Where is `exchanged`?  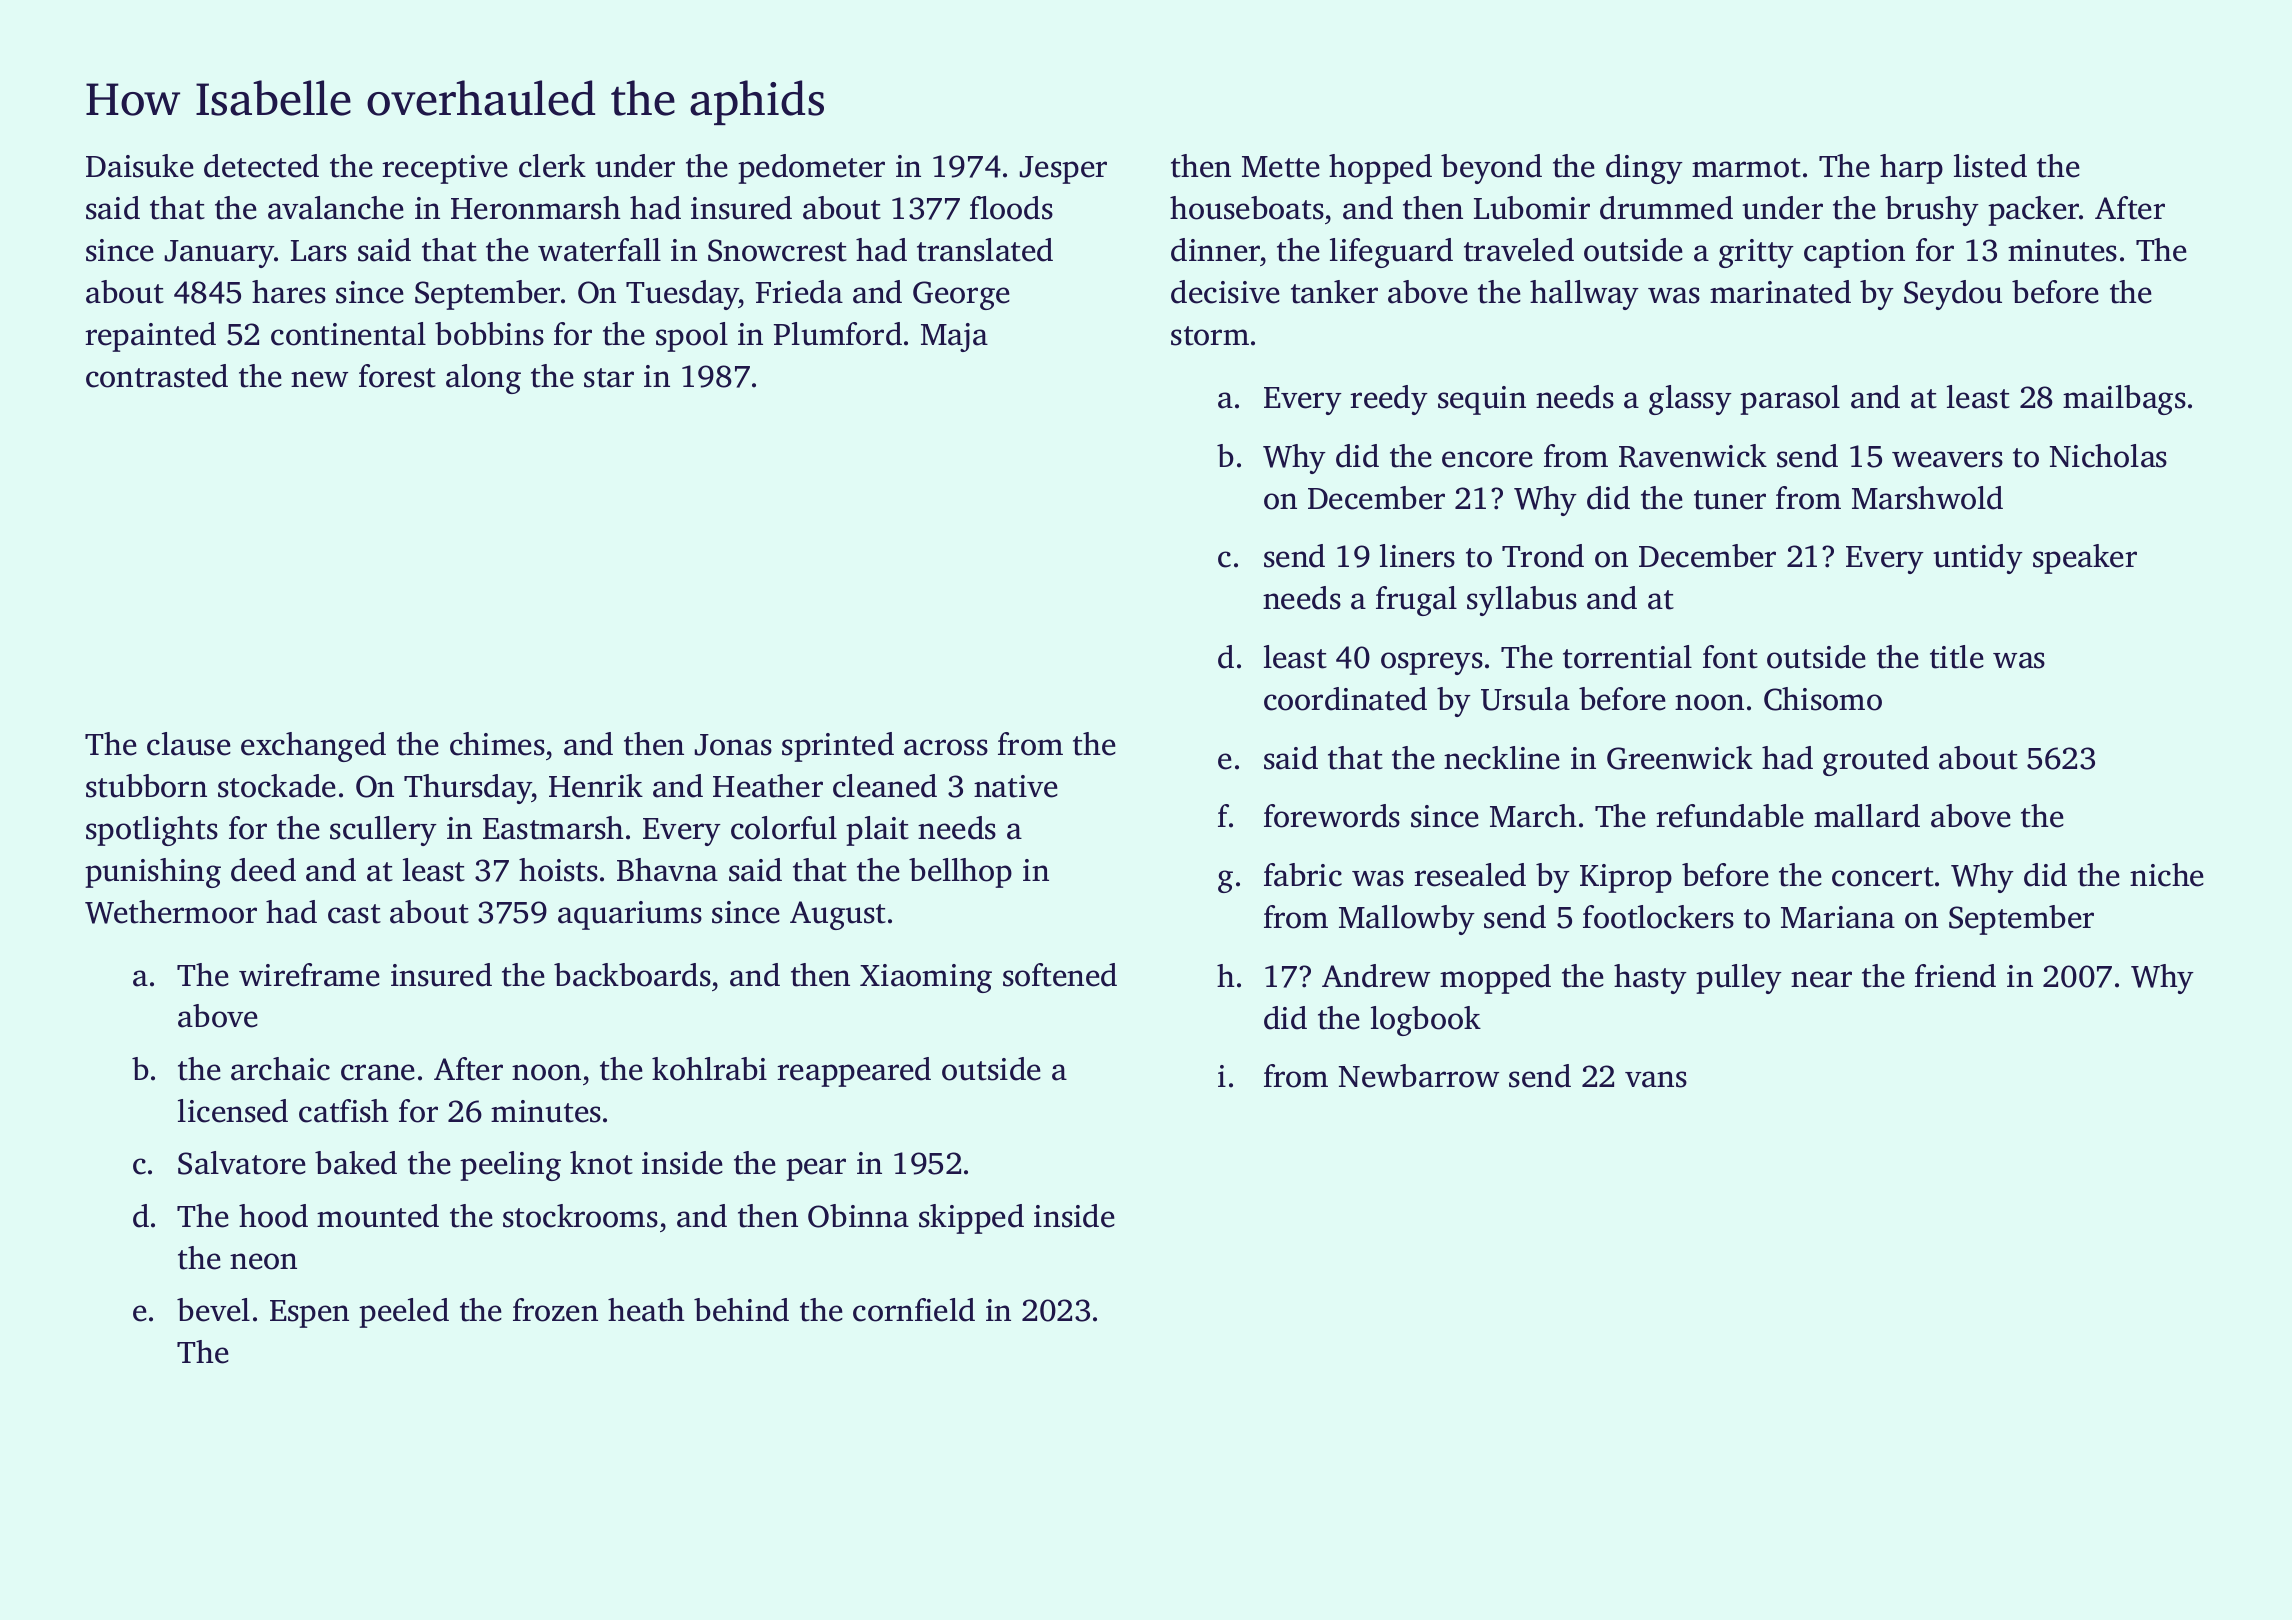
exchanged is located at coordinates (313, 747).
